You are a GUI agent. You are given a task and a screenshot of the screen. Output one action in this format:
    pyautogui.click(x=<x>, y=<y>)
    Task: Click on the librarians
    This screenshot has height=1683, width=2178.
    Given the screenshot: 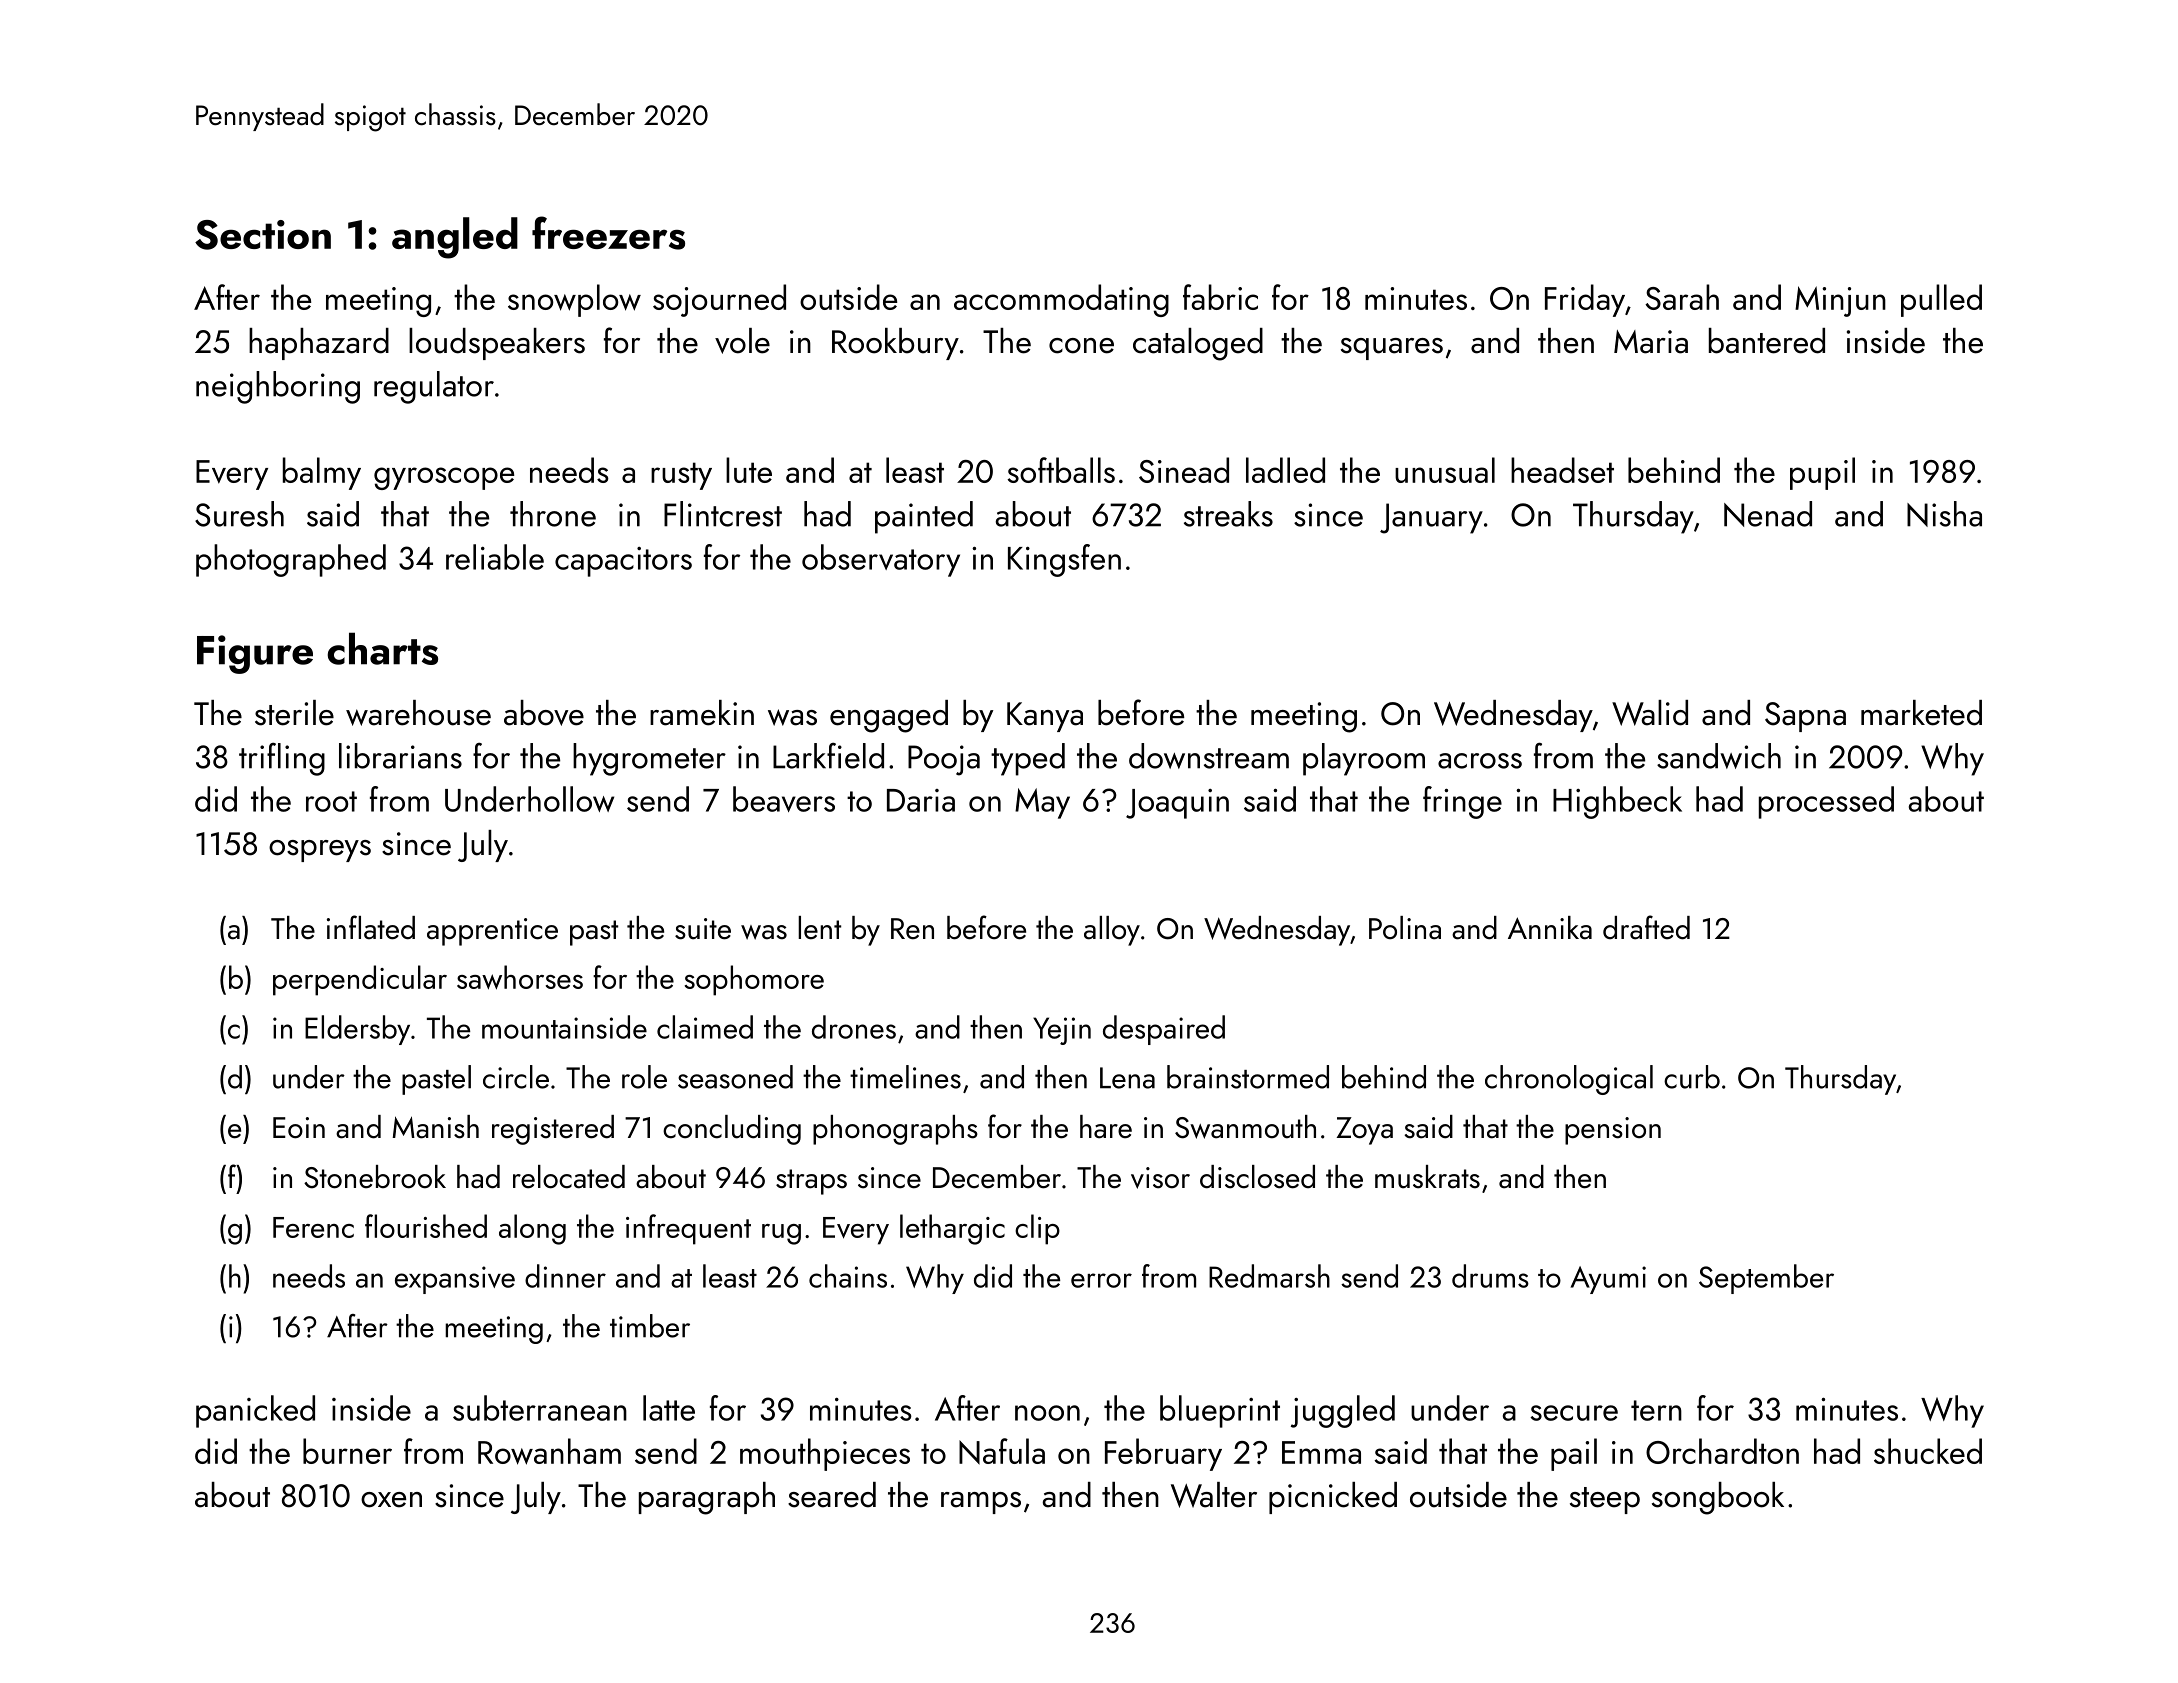 What is the action you would take?
    pyautogui.click(x=400, y=756)
